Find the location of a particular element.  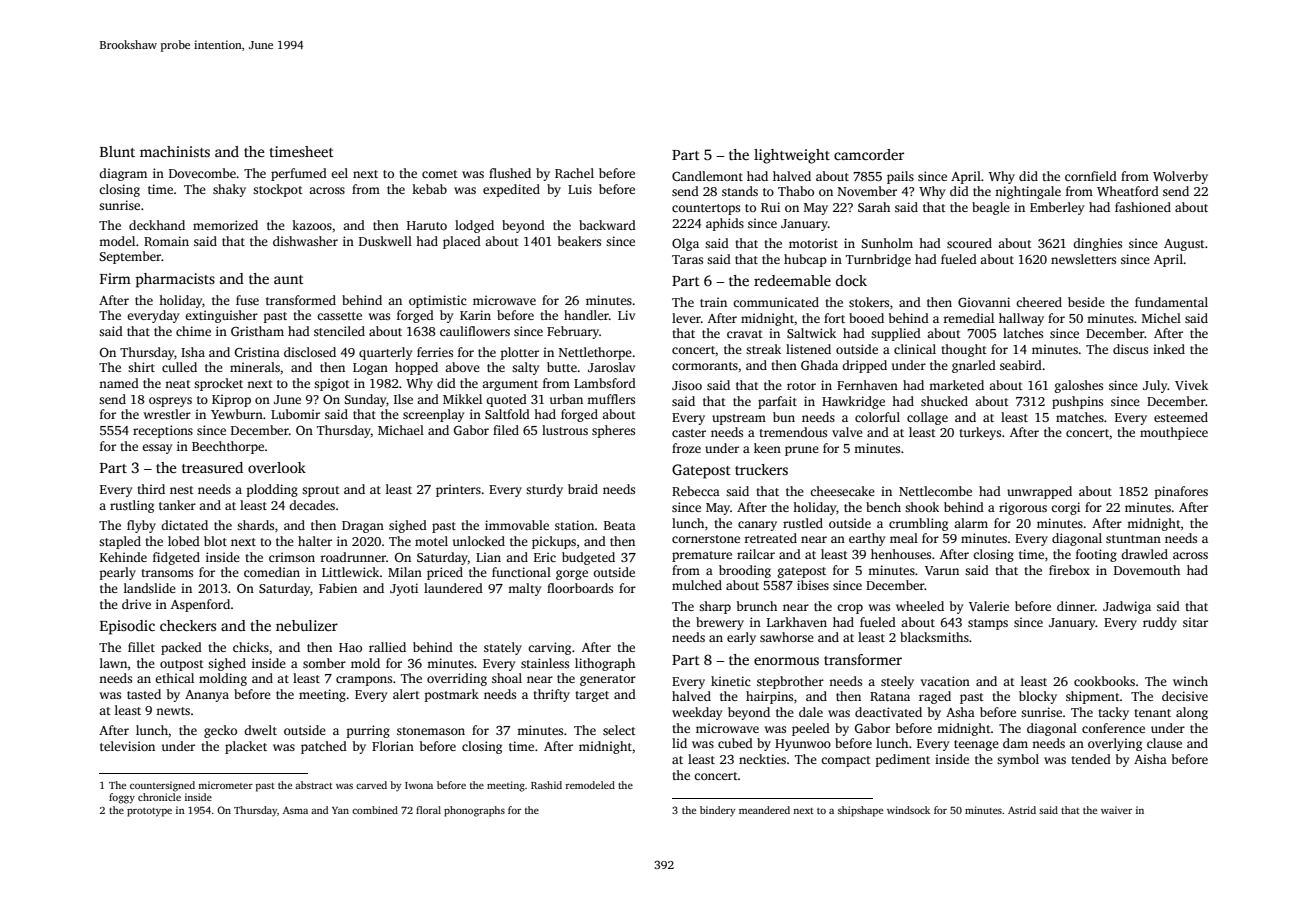

Blunt is located at coordinates (117, 151).
